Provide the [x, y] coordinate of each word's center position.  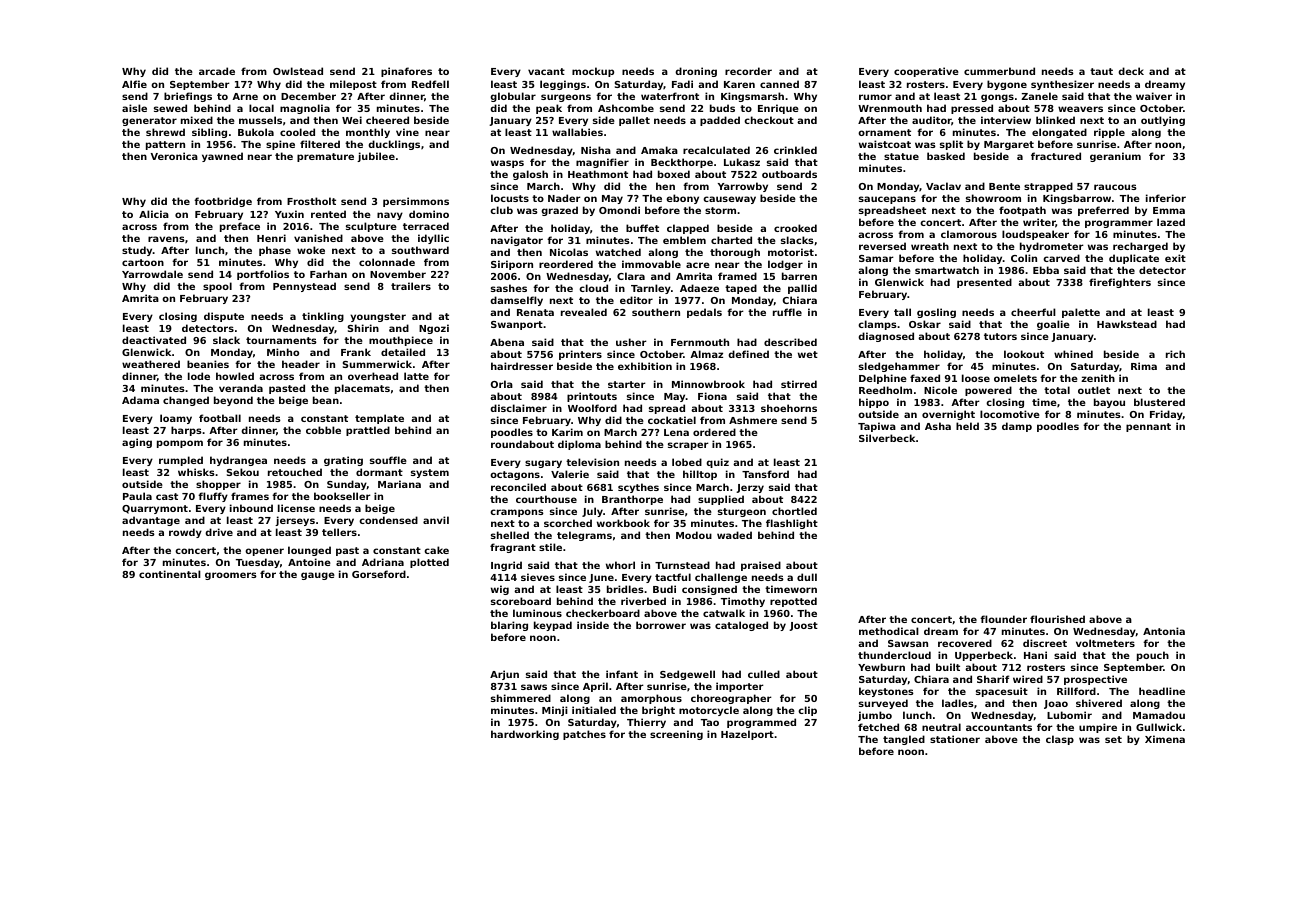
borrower [661, 625]
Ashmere [753, 420]
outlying [1163, 121]
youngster [378, 317]
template [379, 419]
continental [170, 574]
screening [676, 735]
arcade [217, 71]
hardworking [525, 735]
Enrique [778, 109]
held [967, 426]
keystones [886, 692]
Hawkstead [1127, 324]
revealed [584, 312]
